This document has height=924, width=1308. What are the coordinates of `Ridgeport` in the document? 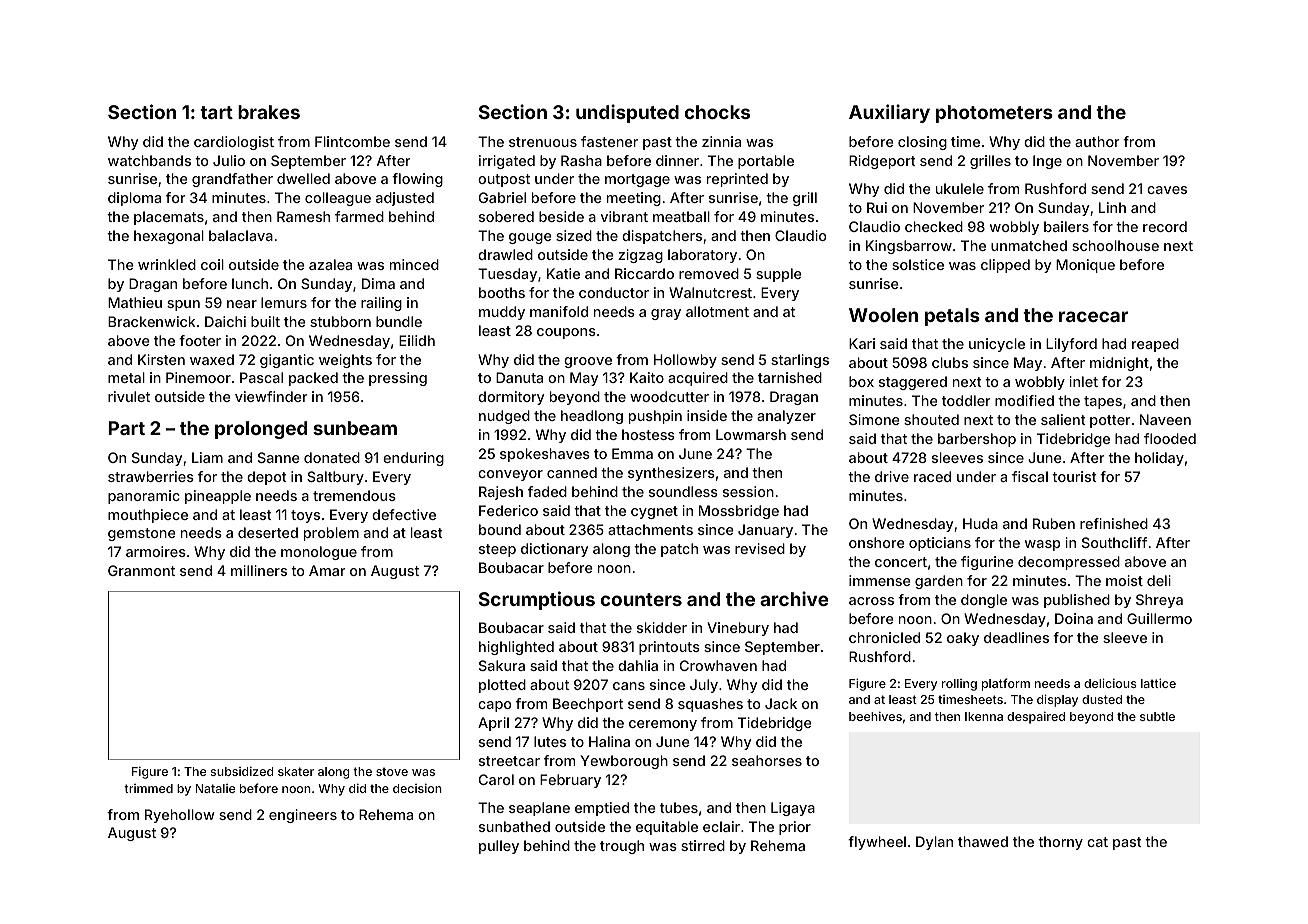 It's located at (882, 162).
